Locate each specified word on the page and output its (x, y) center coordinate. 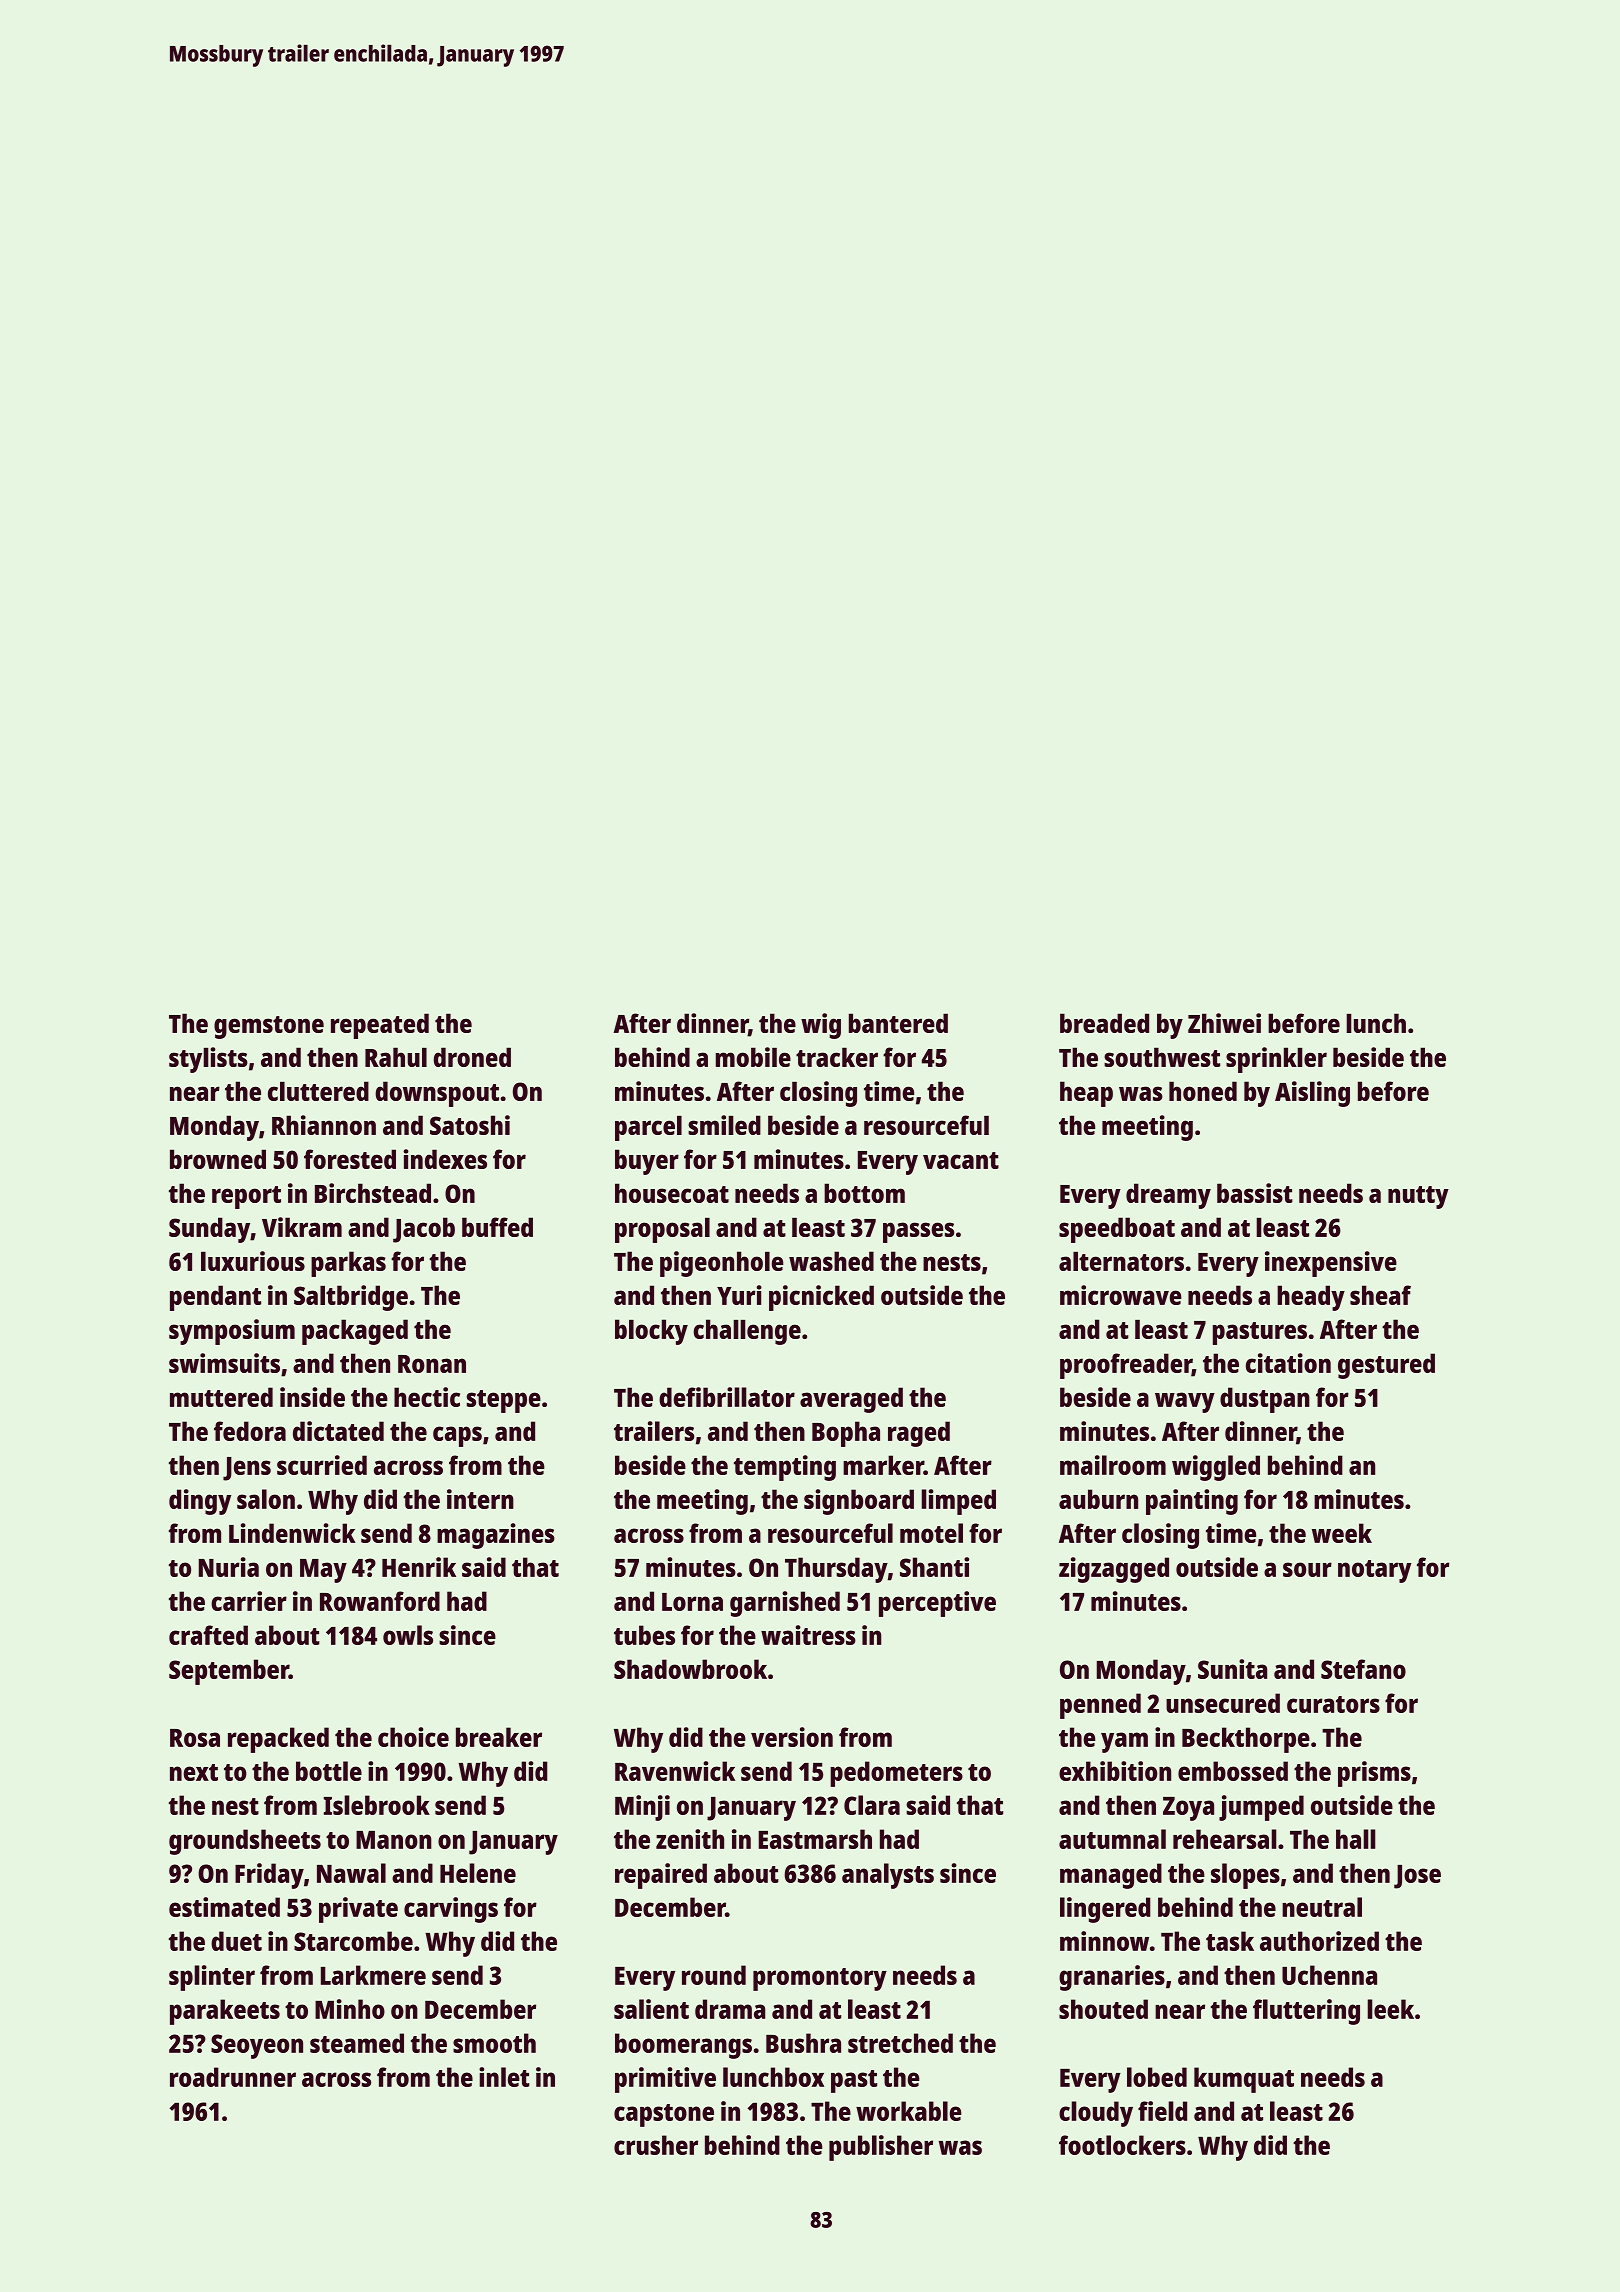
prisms (1374, 1774)
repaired (661, 1876)
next (194, 1772)
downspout (437, 1094)
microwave (1121, 1295)
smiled (724, 1125)
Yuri (739, 1295)
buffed (497, 1227)
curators (1333, 1704)
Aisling (1312, 1094)
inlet (504, 2077)
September (229, 1672)
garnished (785, 1604)
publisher (881, 2148)
